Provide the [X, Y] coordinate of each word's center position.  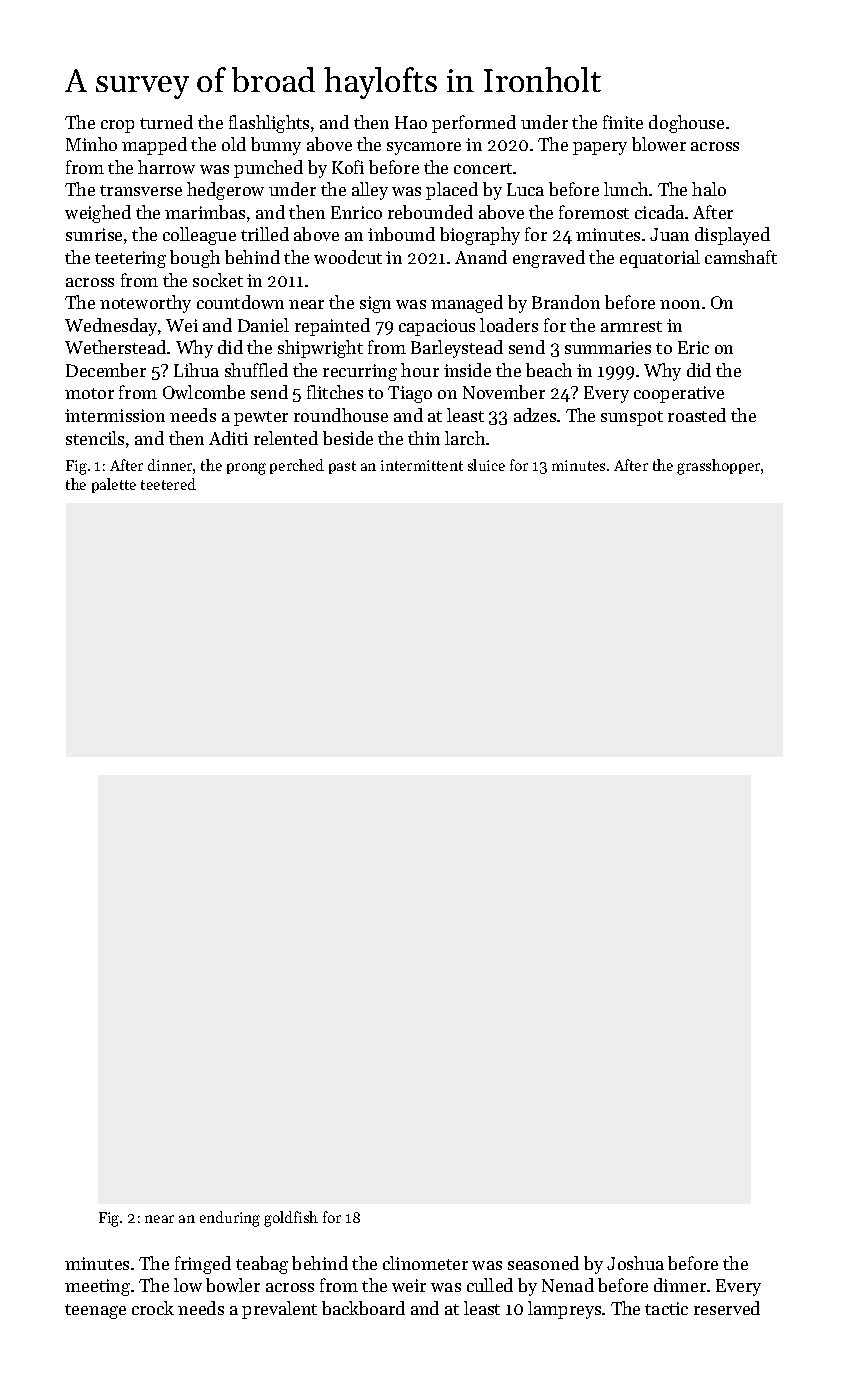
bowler [233, 1285]
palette [114, 485]
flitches [335, 392]
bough [195, 259]
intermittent [422, 465]
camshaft [741, 257]
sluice [486, 465]
